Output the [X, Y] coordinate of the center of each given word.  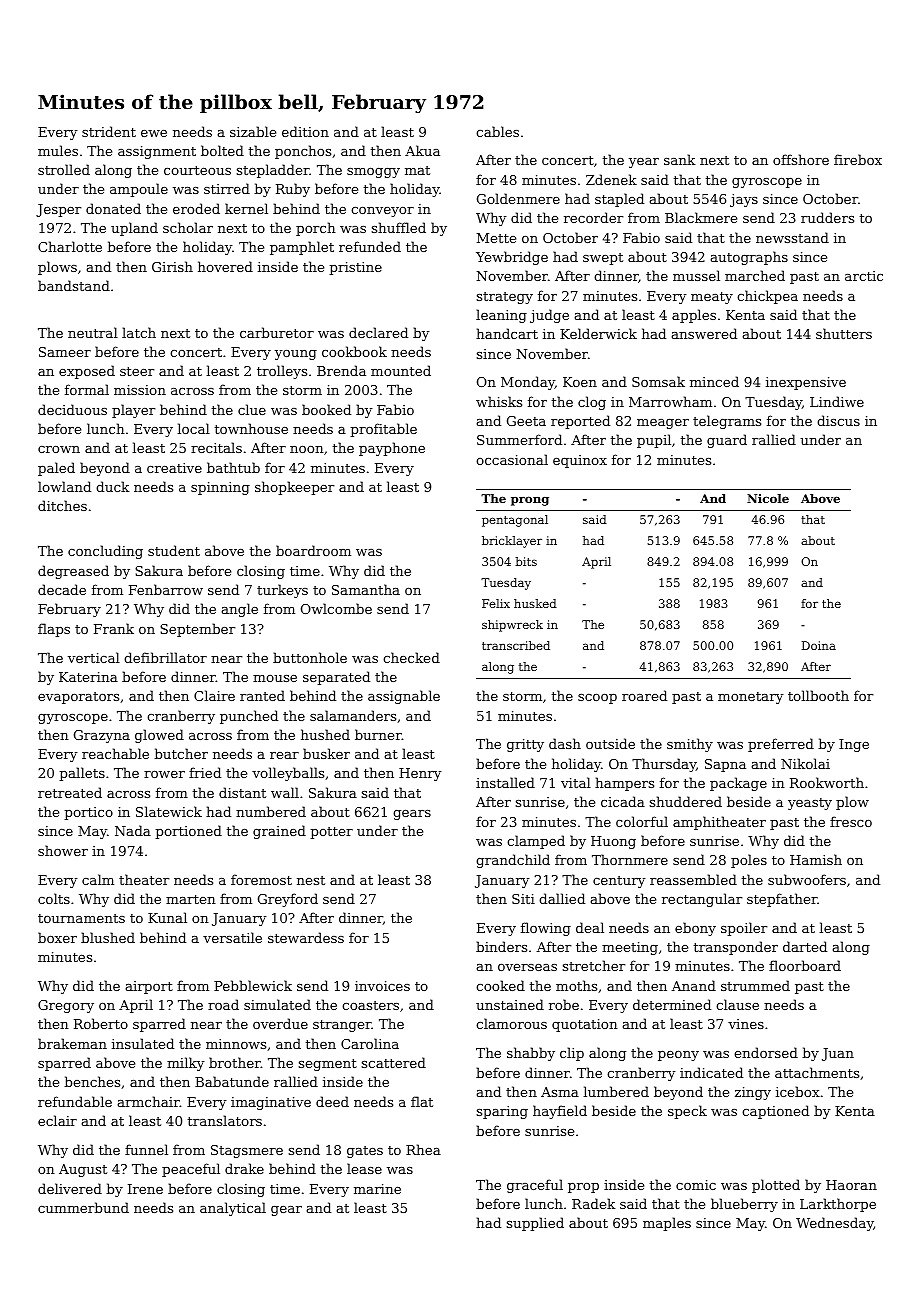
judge [549, 316]
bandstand [74, 285]
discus [838, 420]
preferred [781, 745]
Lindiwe [837, 401]
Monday [528, 383]
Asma [560, 1092]
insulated [143, 1043]
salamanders [353, 715]
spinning [220, 488]
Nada [133, 830]
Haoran [851, 1185]
